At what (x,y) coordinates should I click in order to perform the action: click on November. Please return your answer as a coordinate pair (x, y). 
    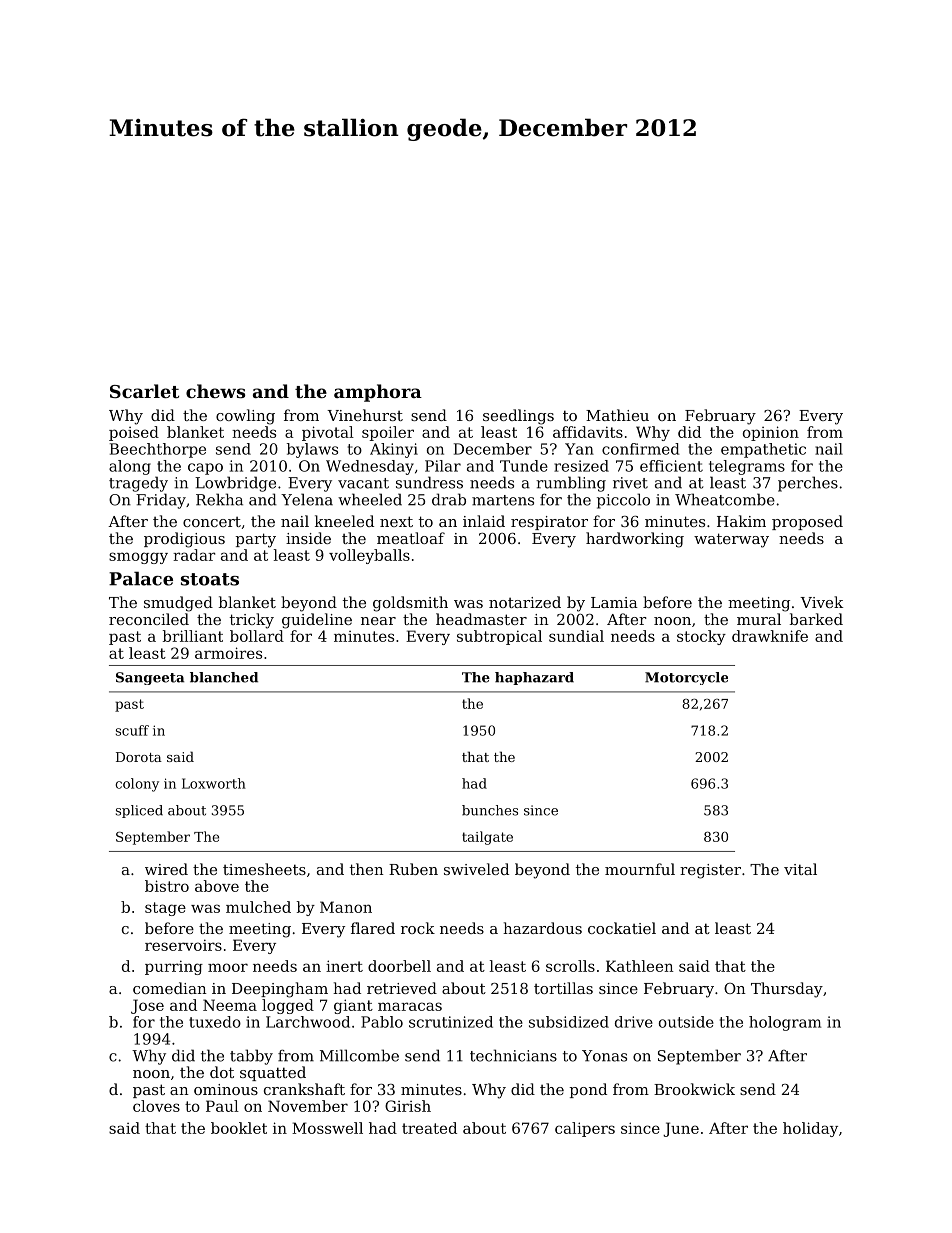
    Looking at the image, I should click on (308, 1106).
